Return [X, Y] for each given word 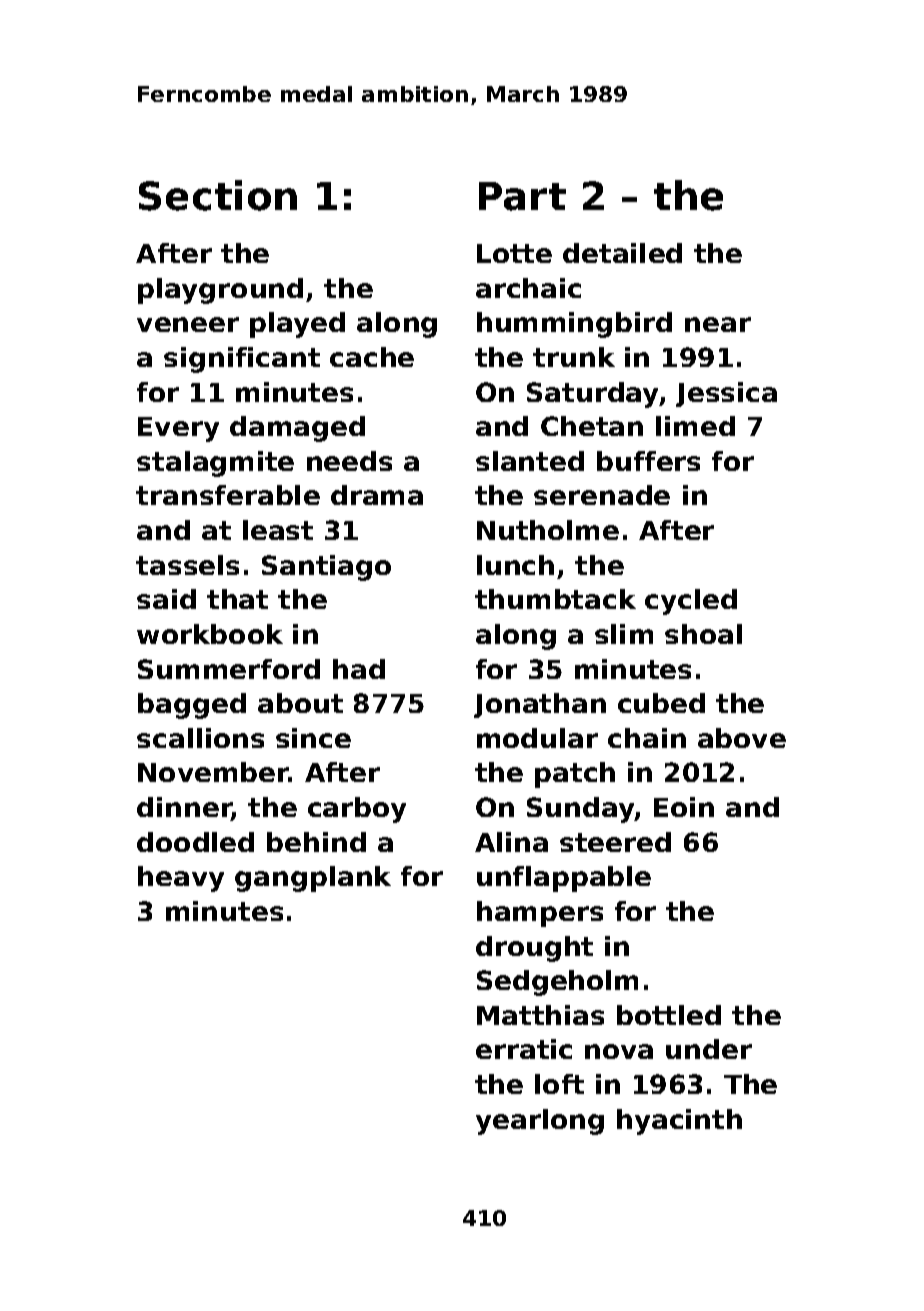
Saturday [593, 395]
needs [349, 461]
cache [372, 357]
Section [218, 195]
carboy [357, 810]
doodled [195, 842]
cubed [661, 703]
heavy [181, 879]
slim [624, 634]
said [166, 599]
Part [522, 196]
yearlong [540, 1122]
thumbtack [555, 599]
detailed [622, 253]
